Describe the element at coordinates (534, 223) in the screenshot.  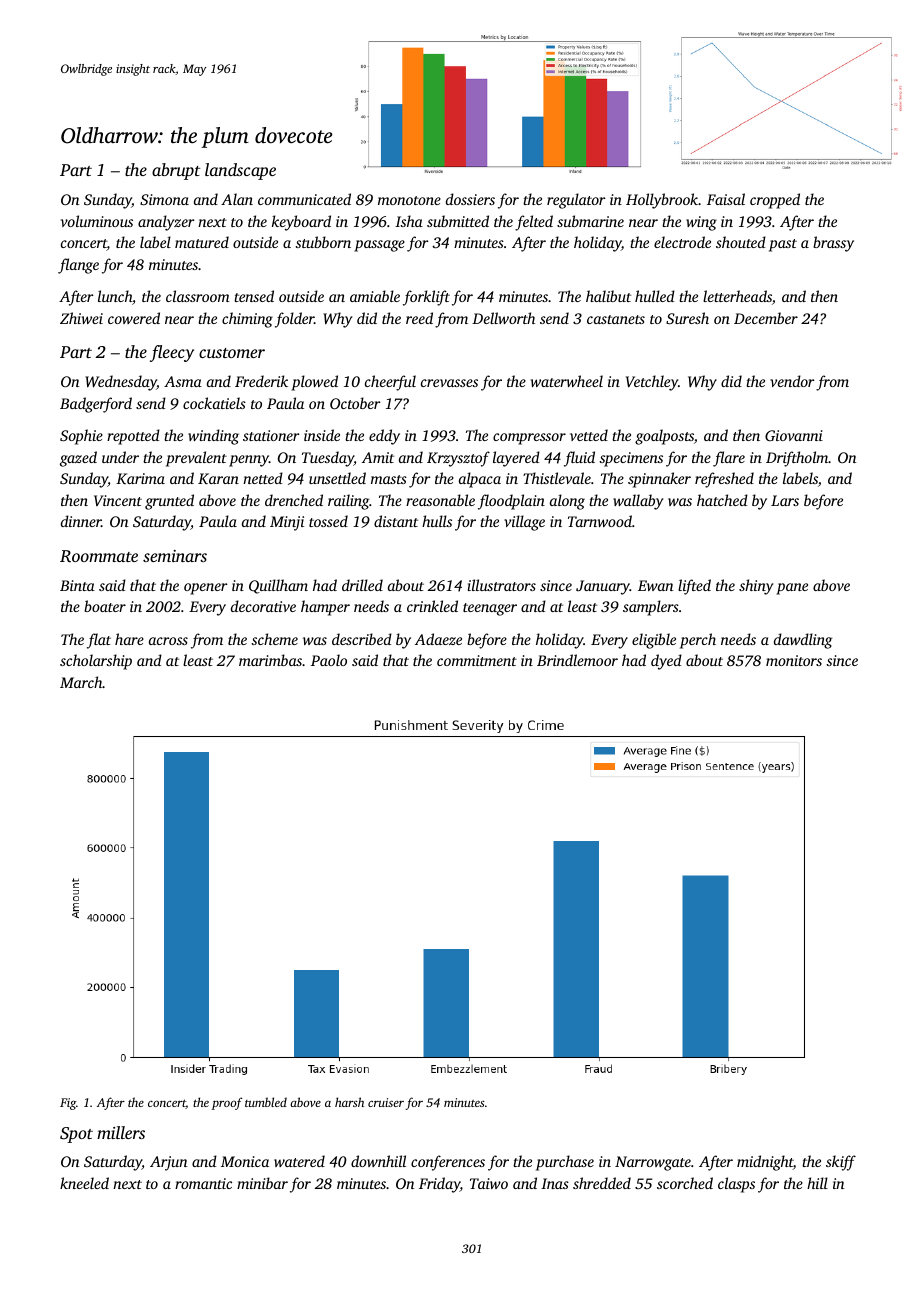
I see `felted` at that location.
